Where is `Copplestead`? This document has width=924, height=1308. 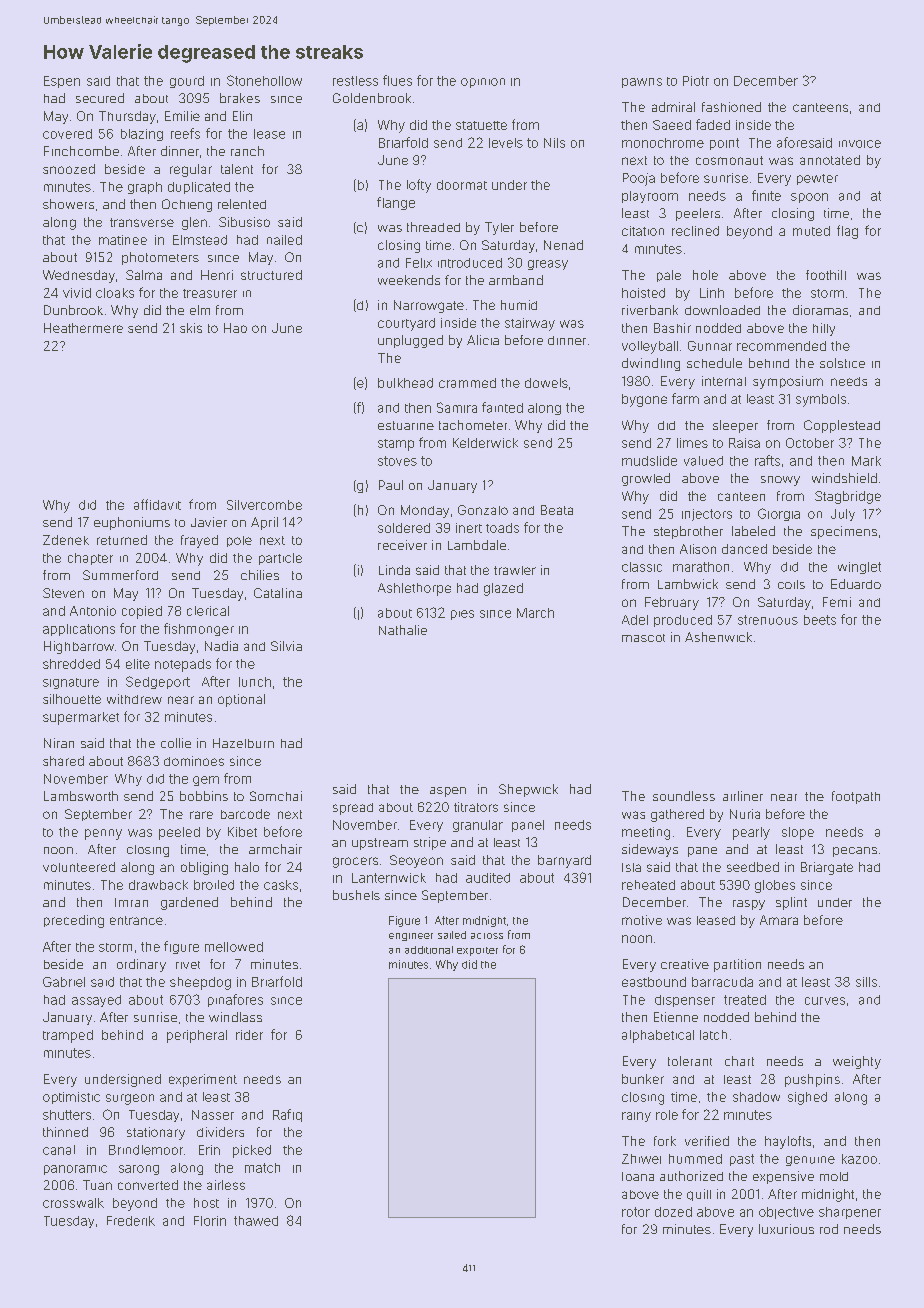
Copplestead is located at coordinates (842, 426).
